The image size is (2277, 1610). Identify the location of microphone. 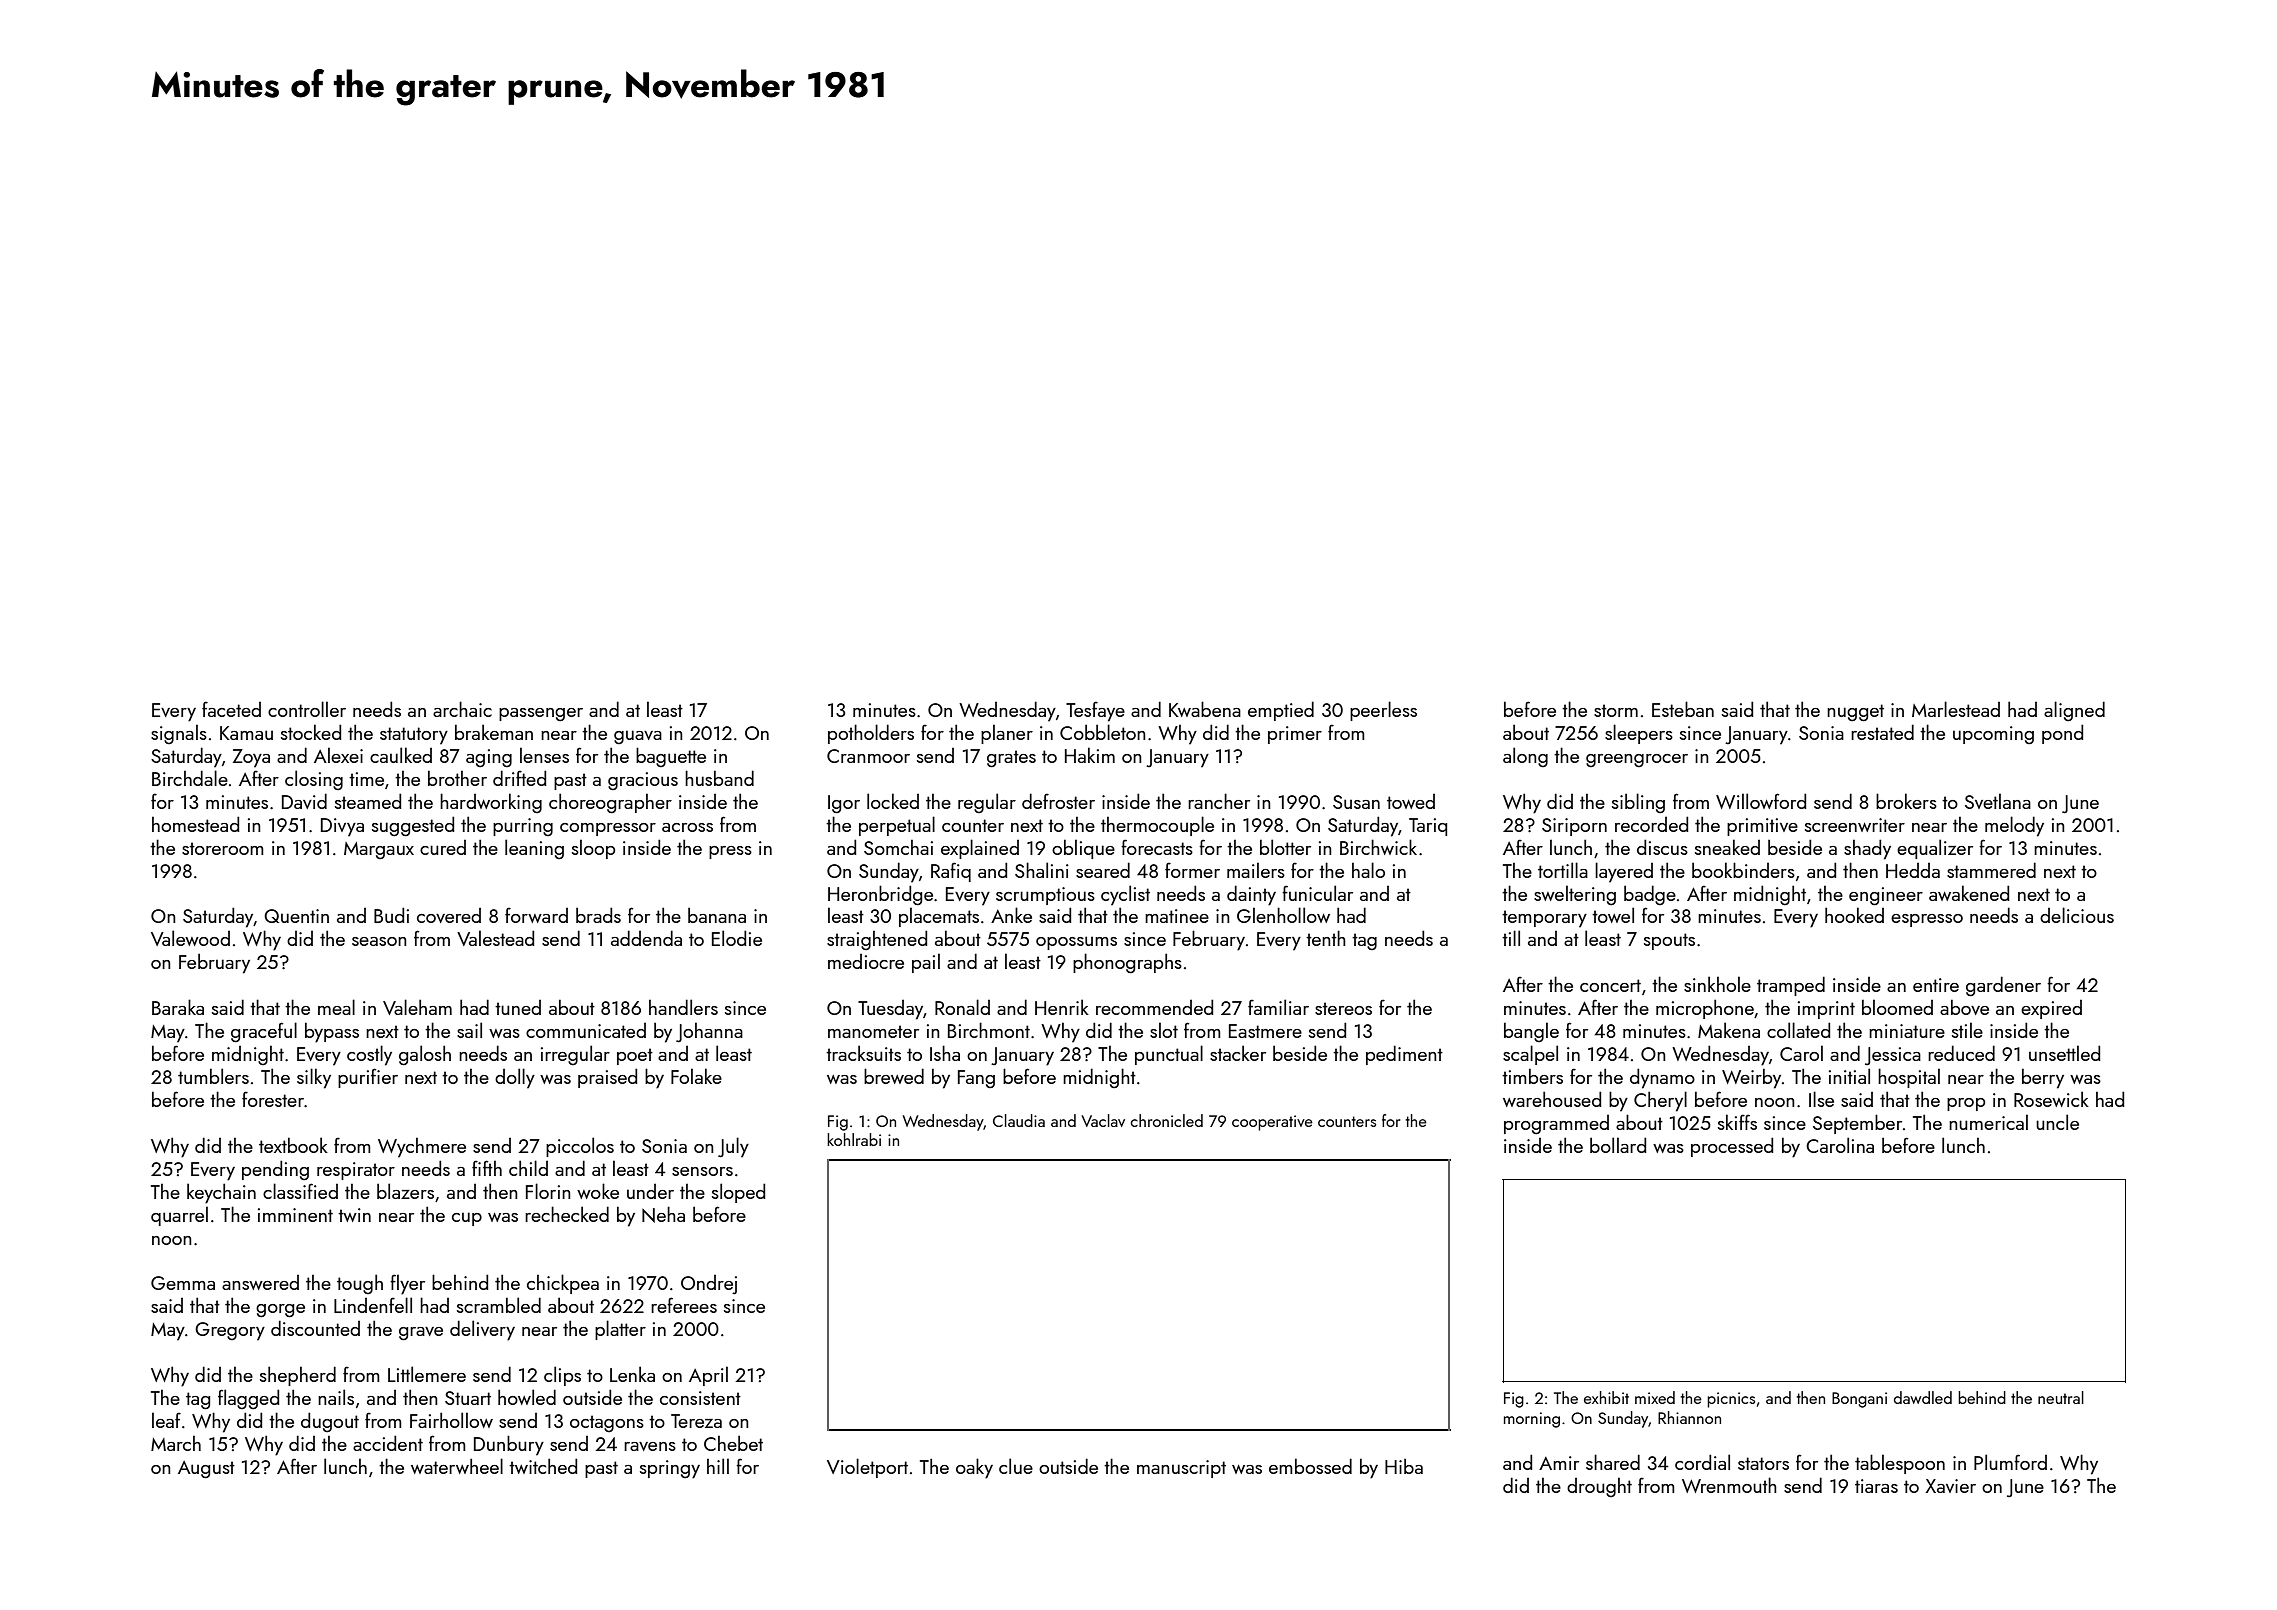
(1705, 1009).
